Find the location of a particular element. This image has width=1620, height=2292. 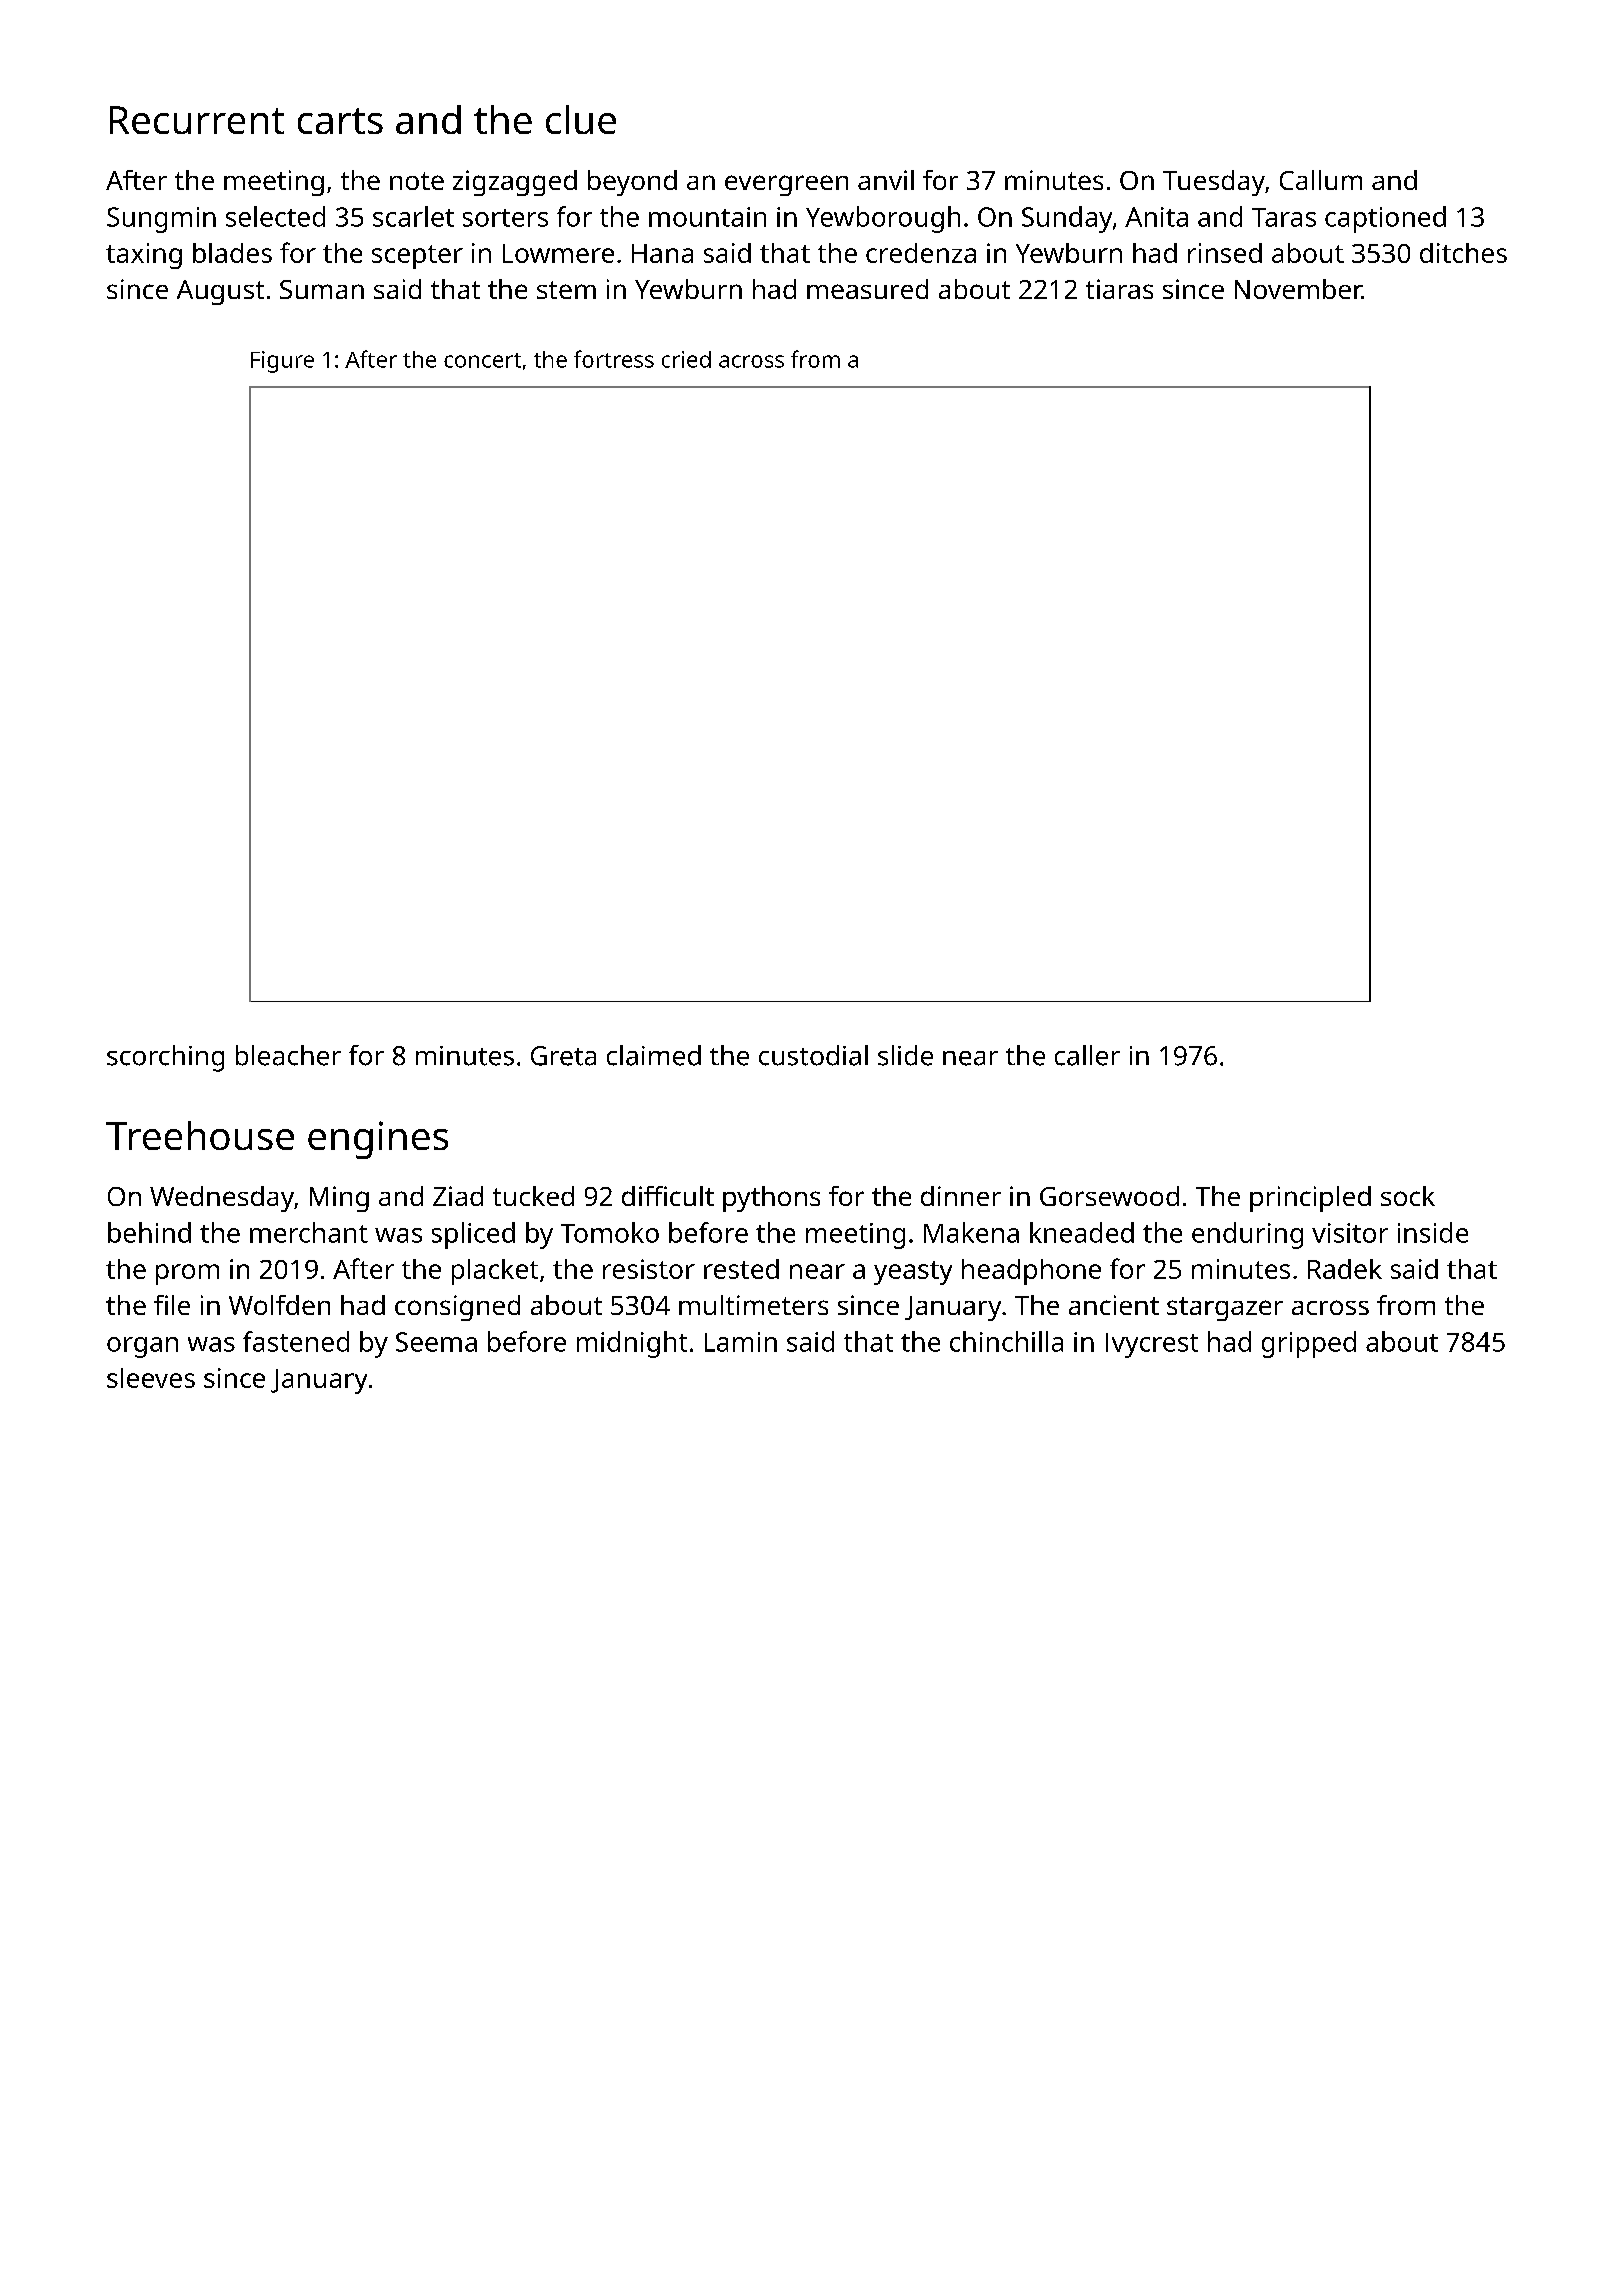

cried is located at coordinates (686, 359).
